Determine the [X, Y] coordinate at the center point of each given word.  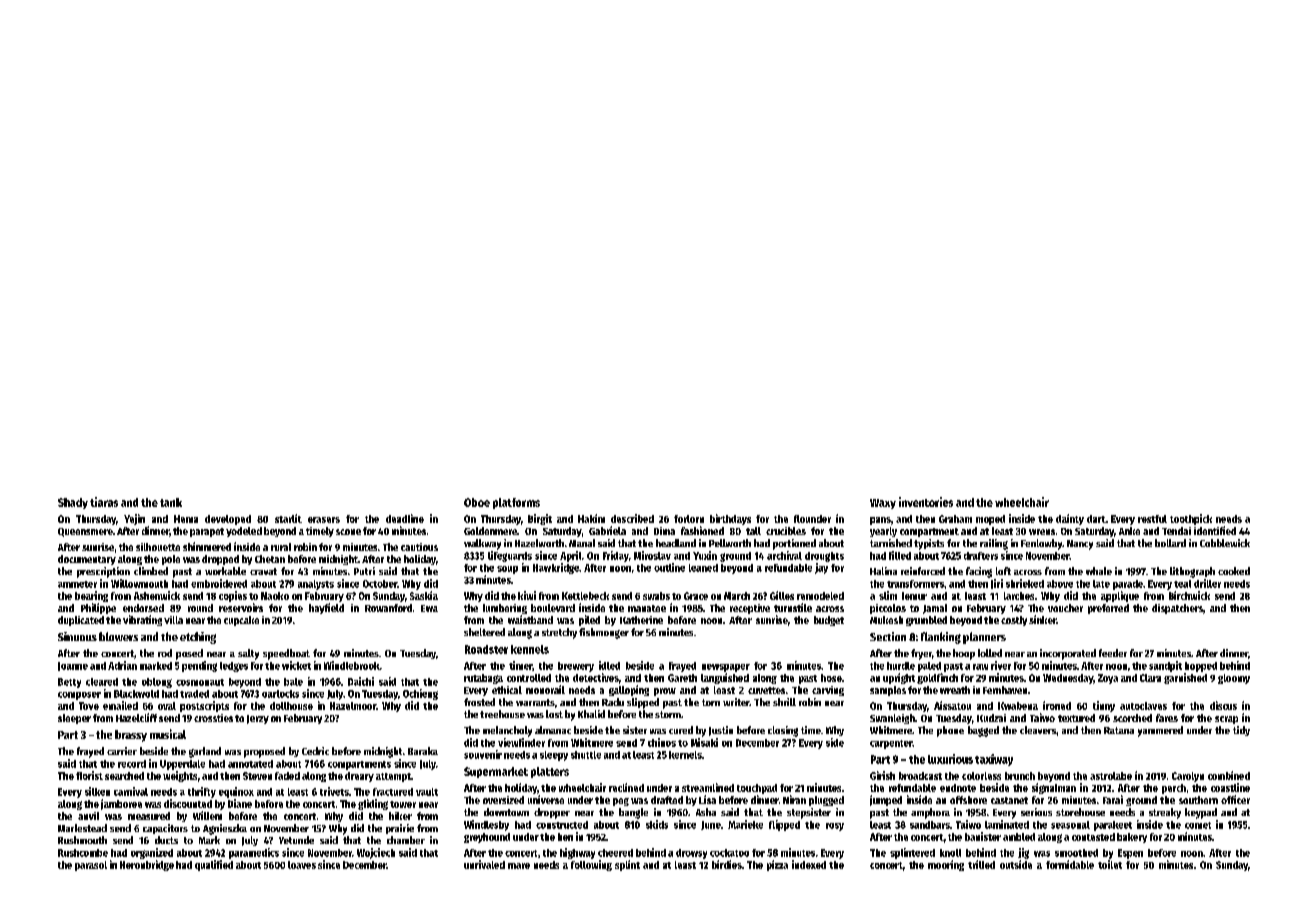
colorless [981, 776]
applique [1120, 596]
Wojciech [376, 853]
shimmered [207, 546]
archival [784, 555]
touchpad [757, 789]
